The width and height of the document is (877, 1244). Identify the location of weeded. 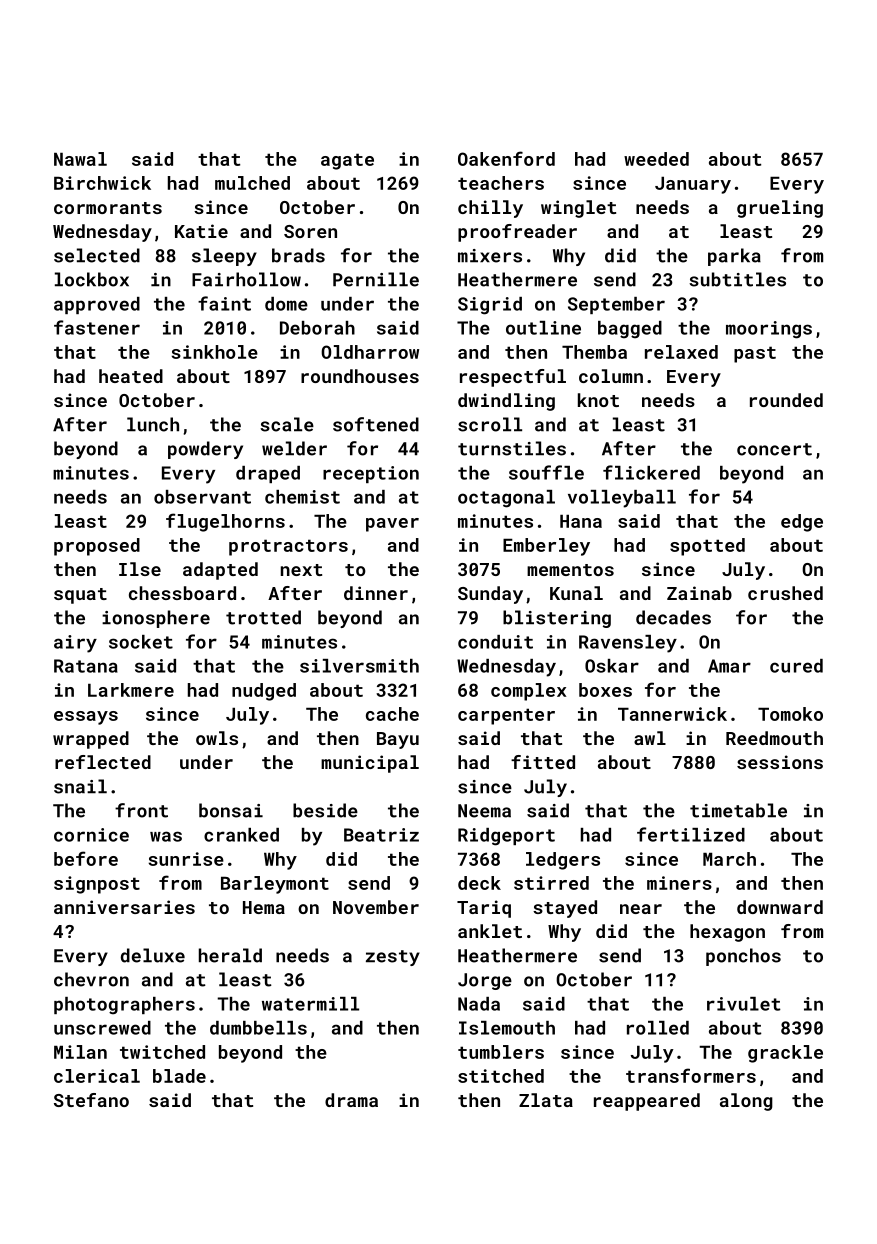
(656, 159).
